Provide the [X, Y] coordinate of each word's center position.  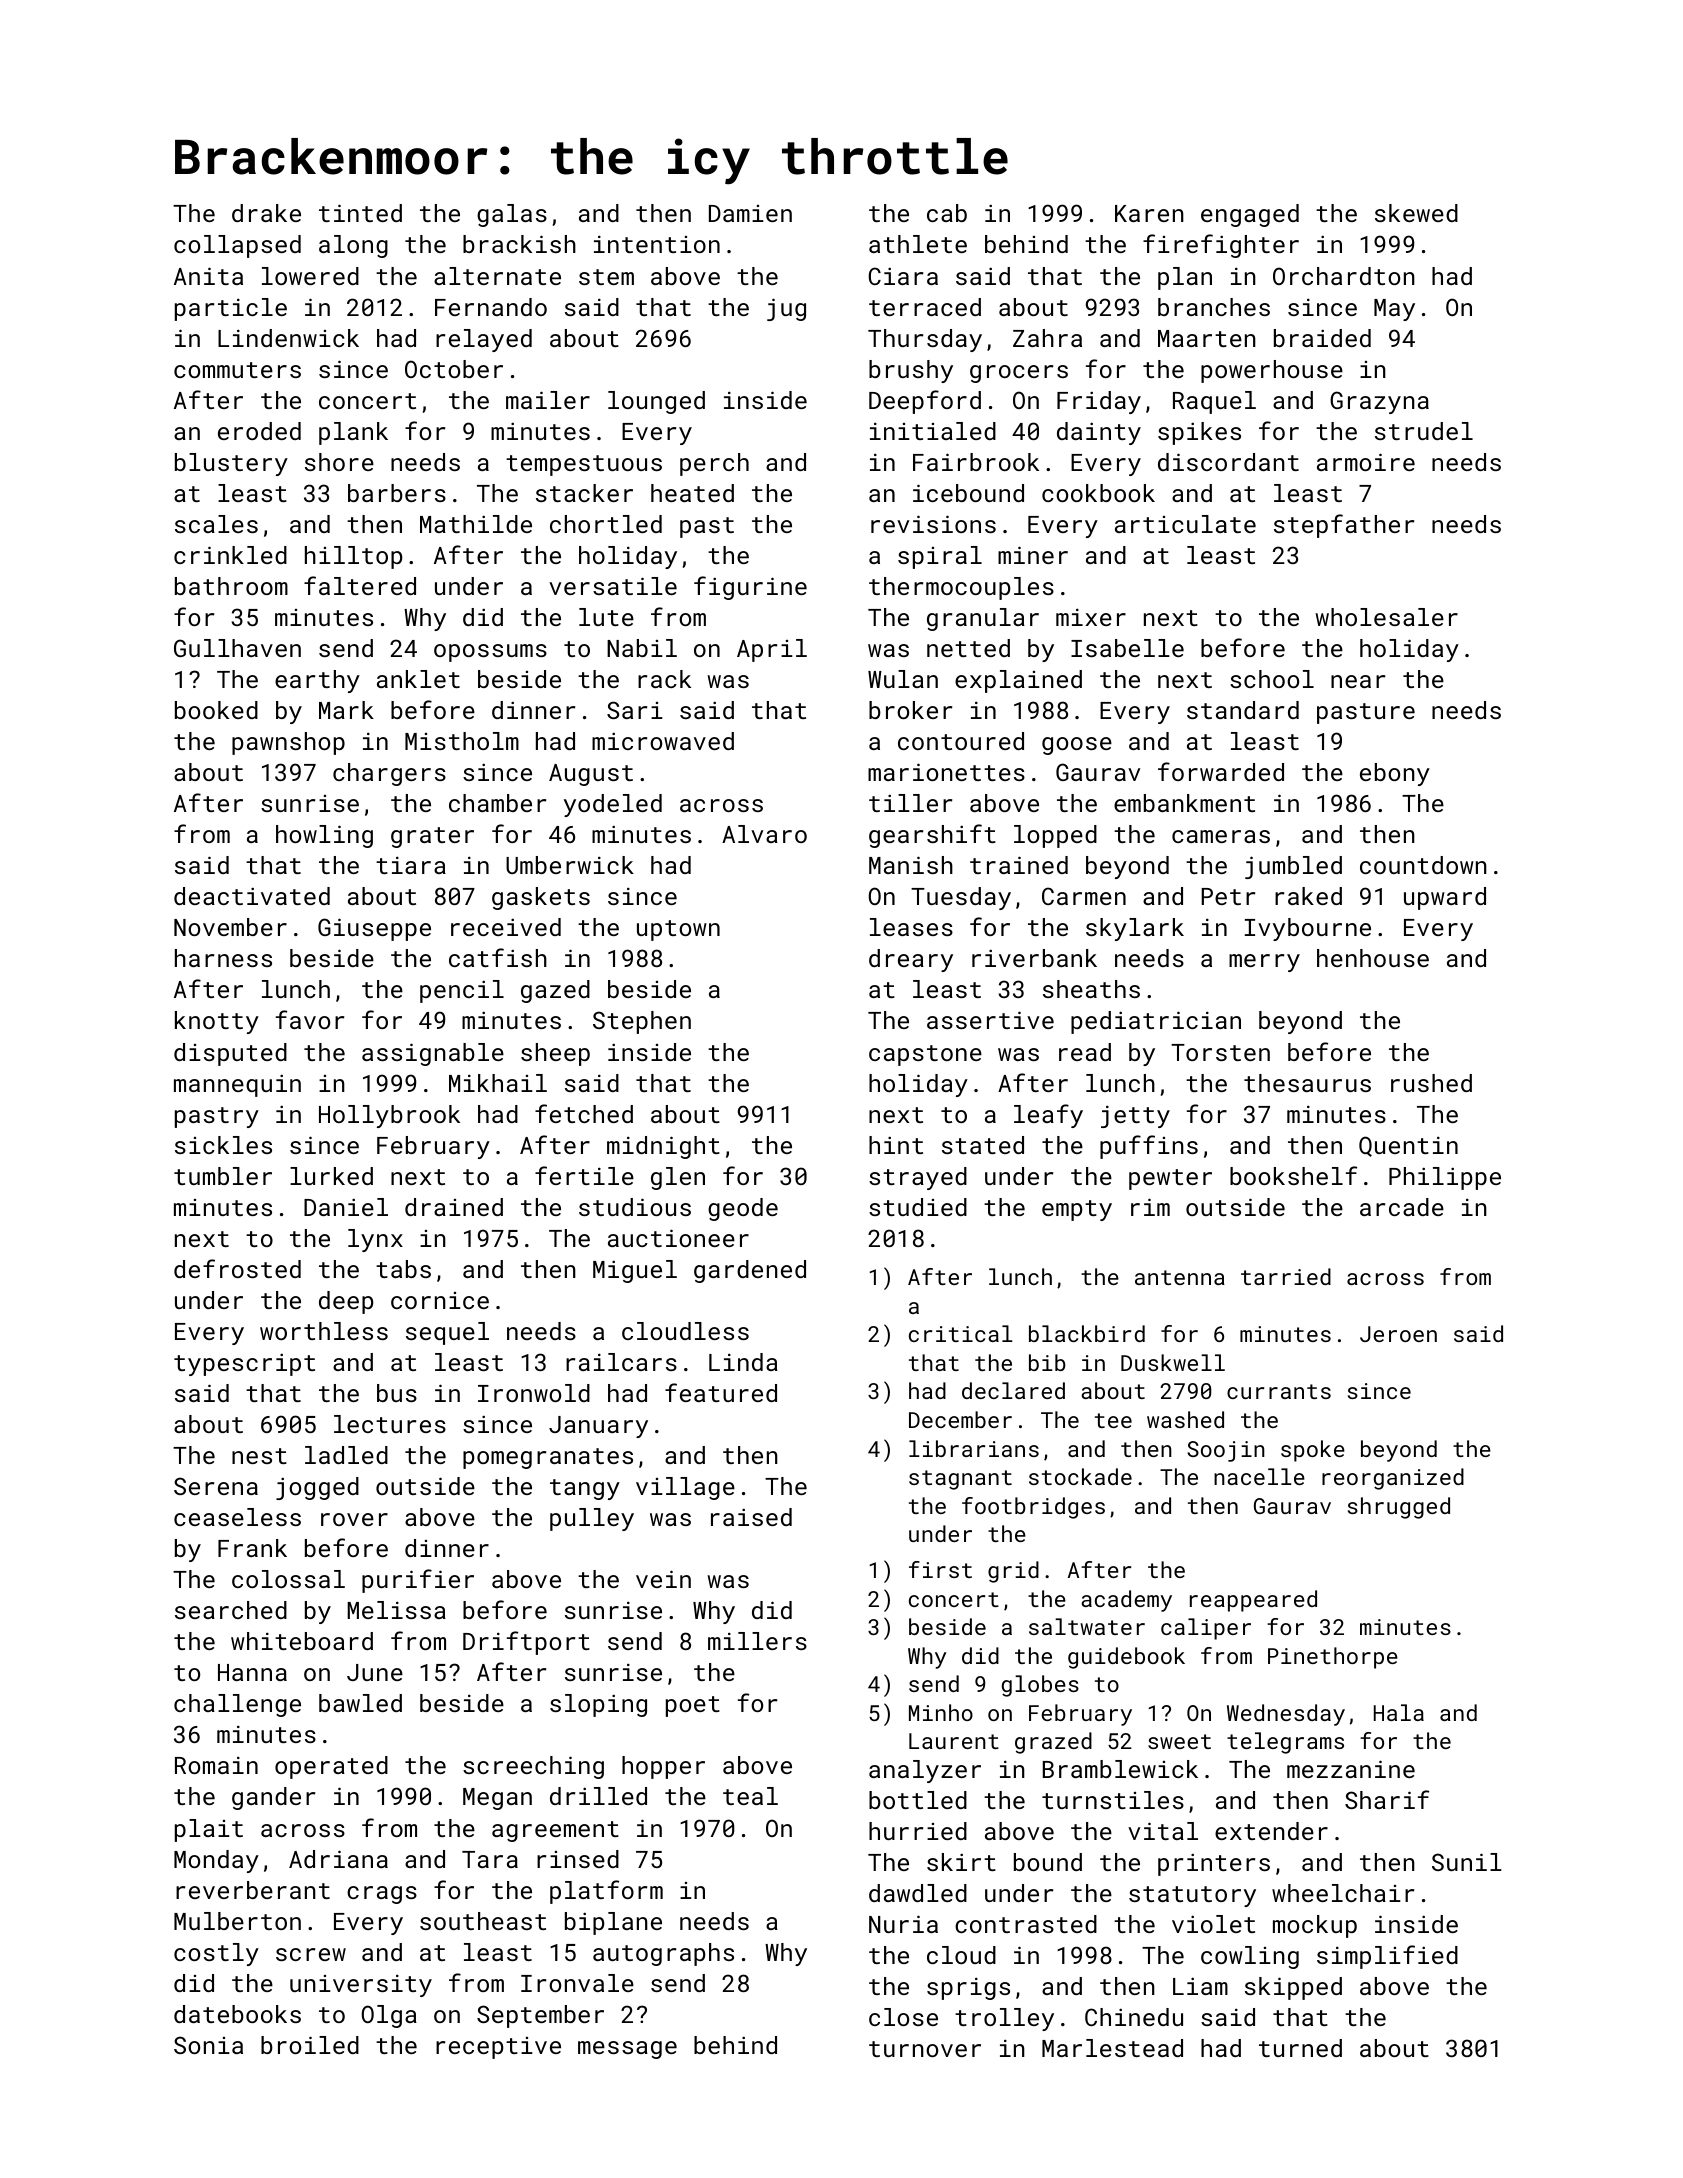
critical [960, 1333]
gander [273, 1798]
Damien [750, 213]
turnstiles [1113, 1800]
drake [266, 213]
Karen [1149, 213]
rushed [1431, 1083]
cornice [440, 1300]
